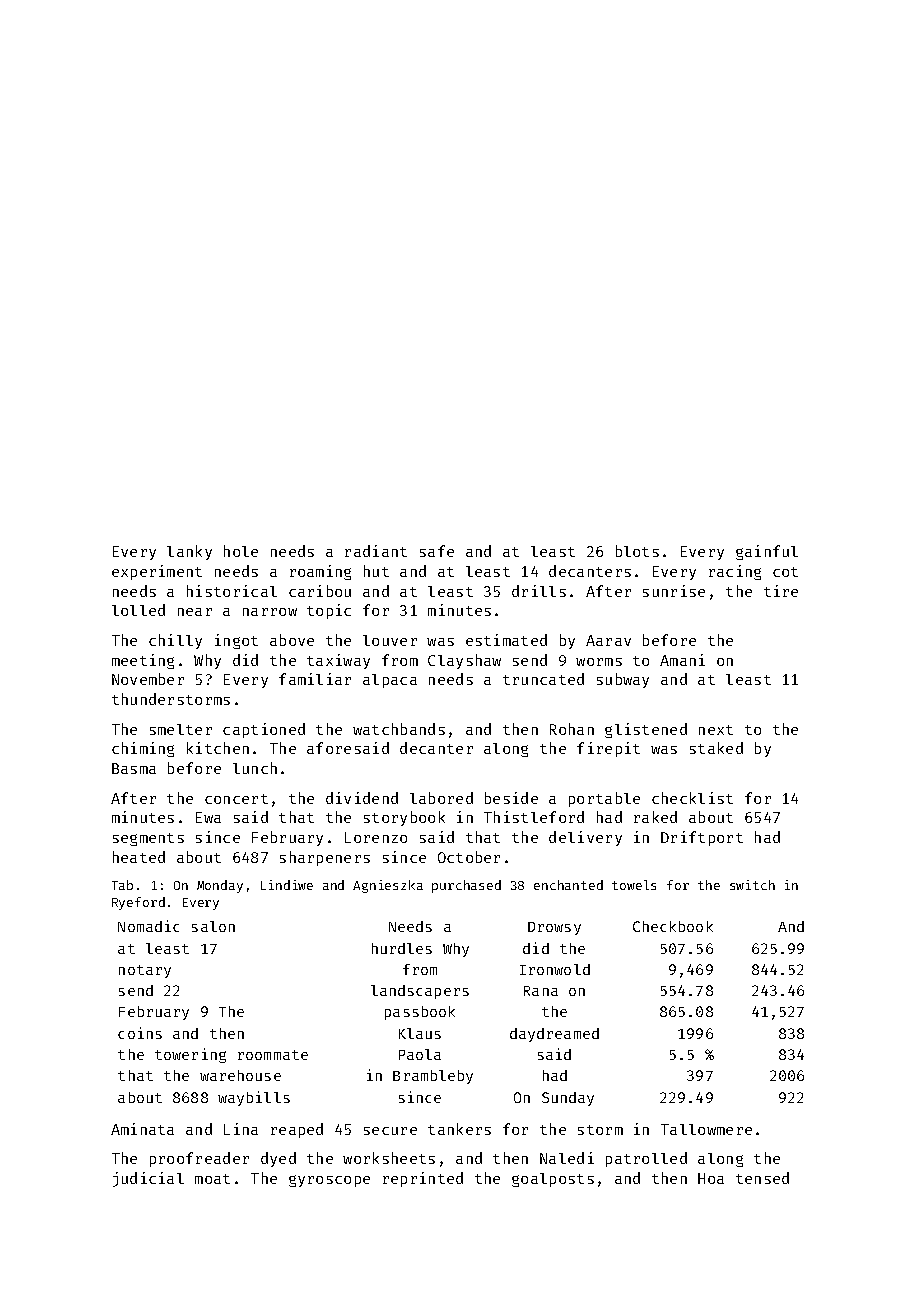 The height and width of the screenshot is (1308, 924). Describe the element at coordinates (390, 681) in the screenshot. I see `alpaca` at that location.
